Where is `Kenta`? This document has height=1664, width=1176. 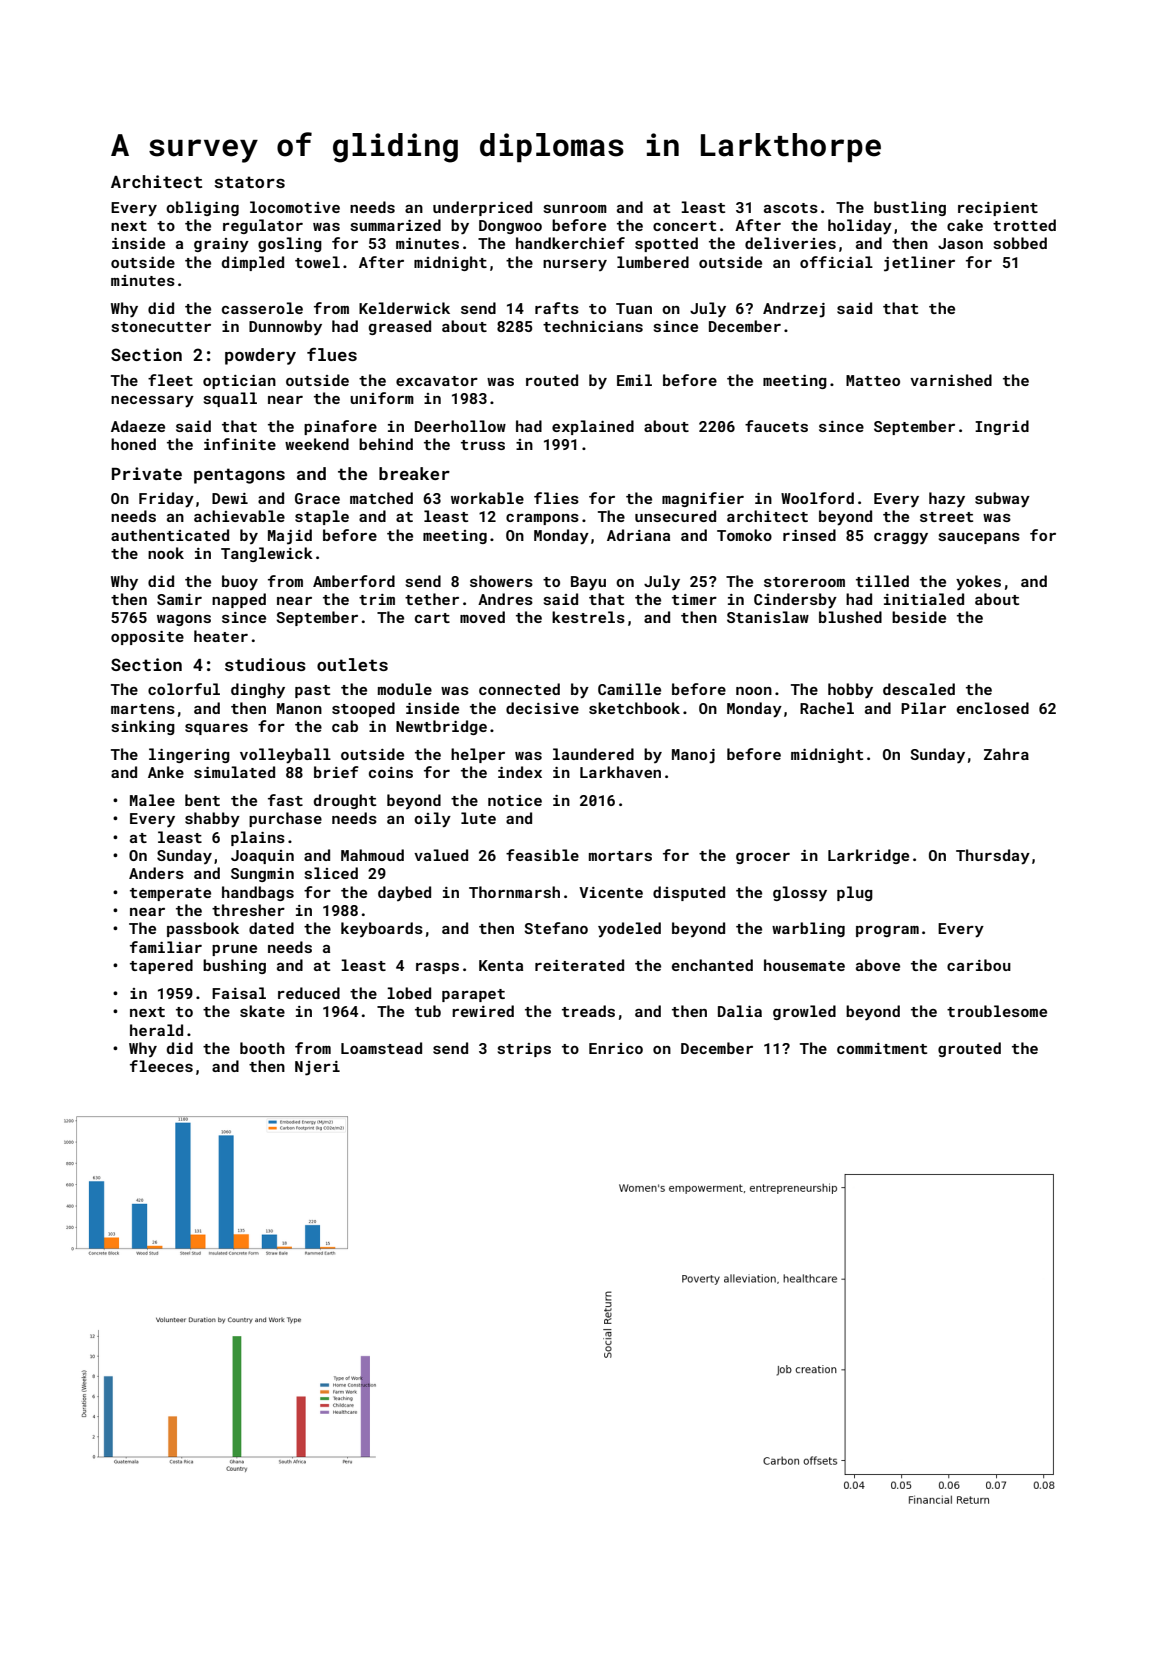 Kenta is located at coordinates (501, 965).
